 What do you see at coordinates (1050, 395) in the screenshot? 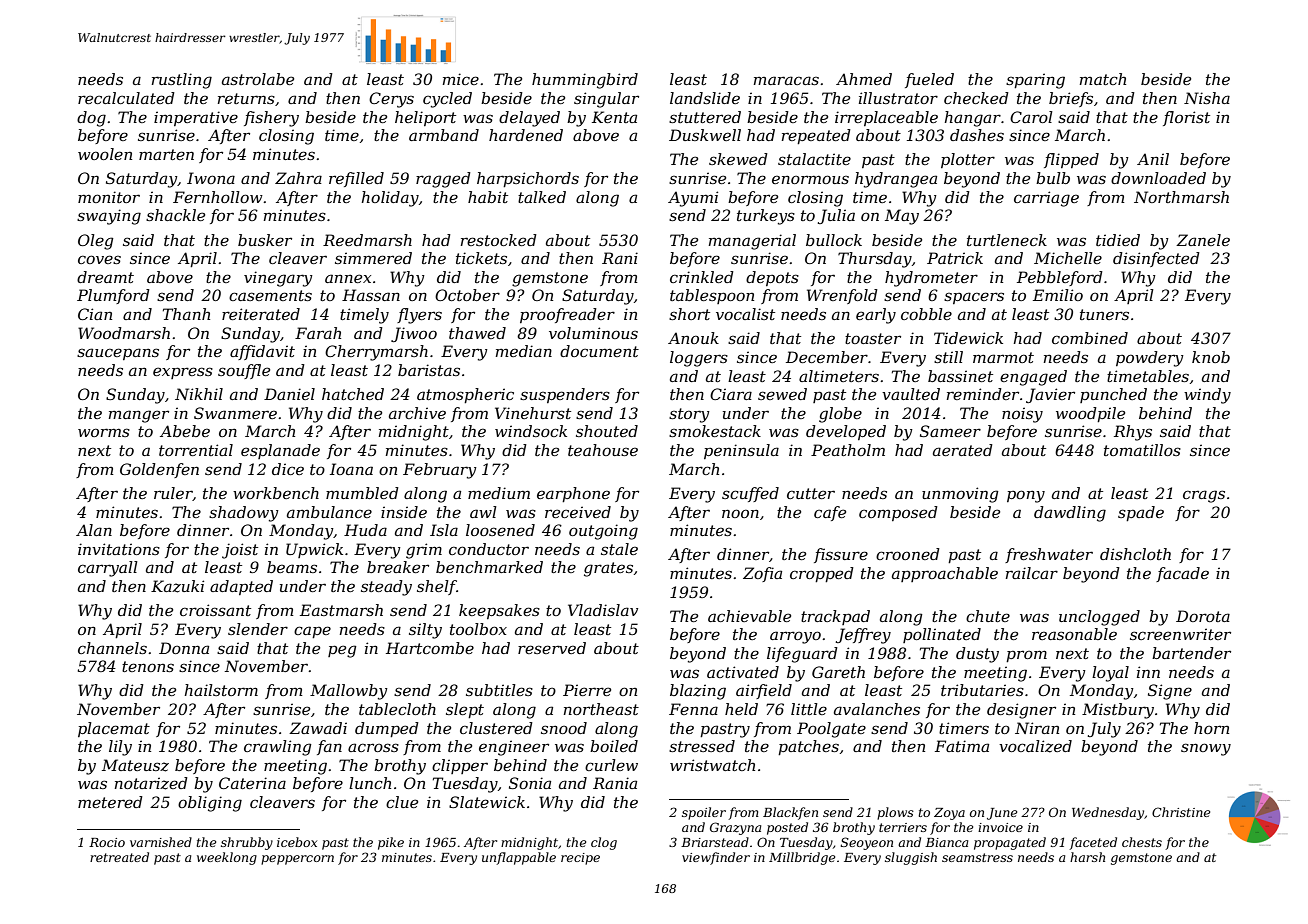
I see `Javier` at bounding box center [1050, 395].
